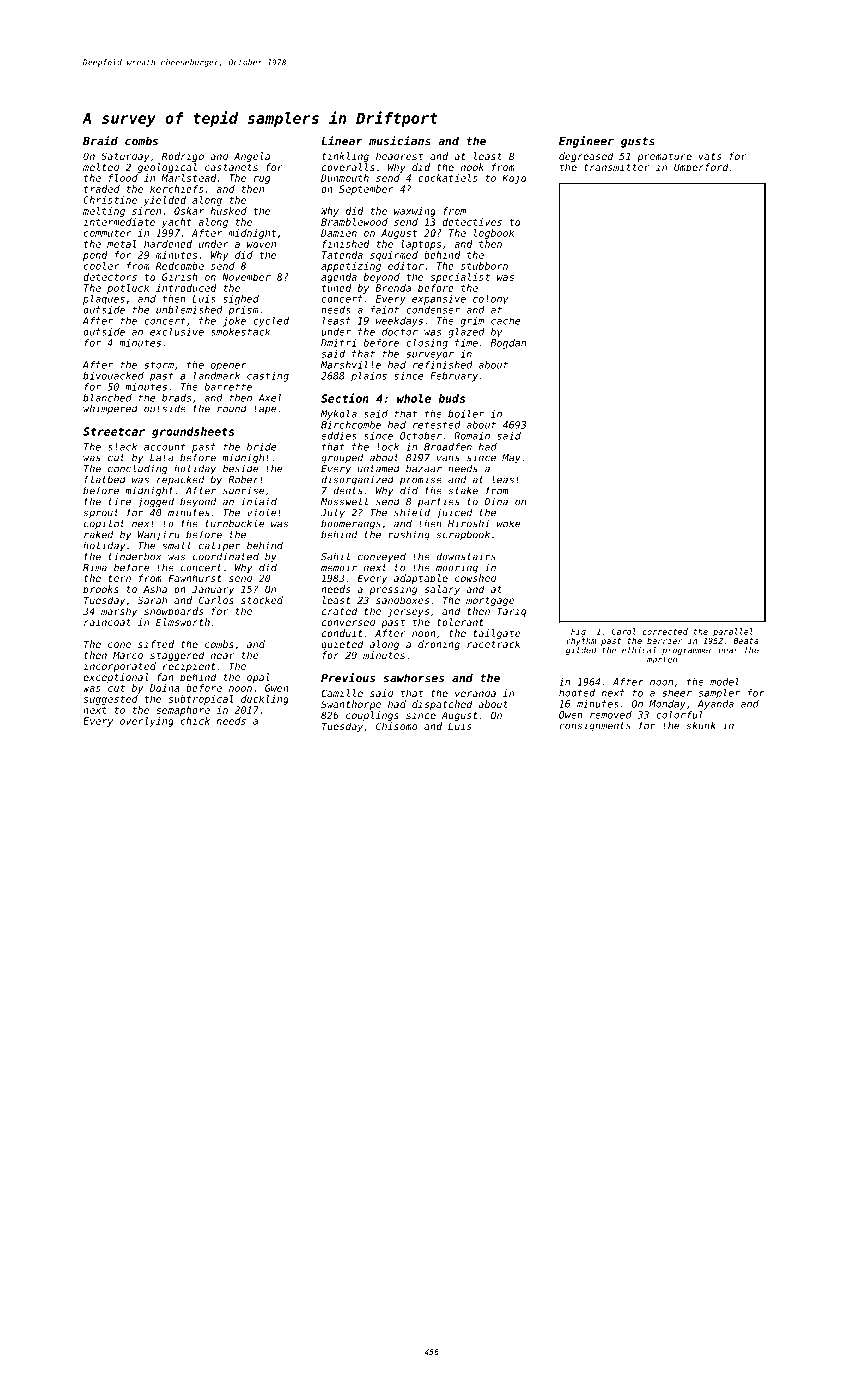 This page has height=1400, width=849. What do you see at coordinates (508, 344) in the page?
I see `Bogdan` at bounding box center [508, 344].
